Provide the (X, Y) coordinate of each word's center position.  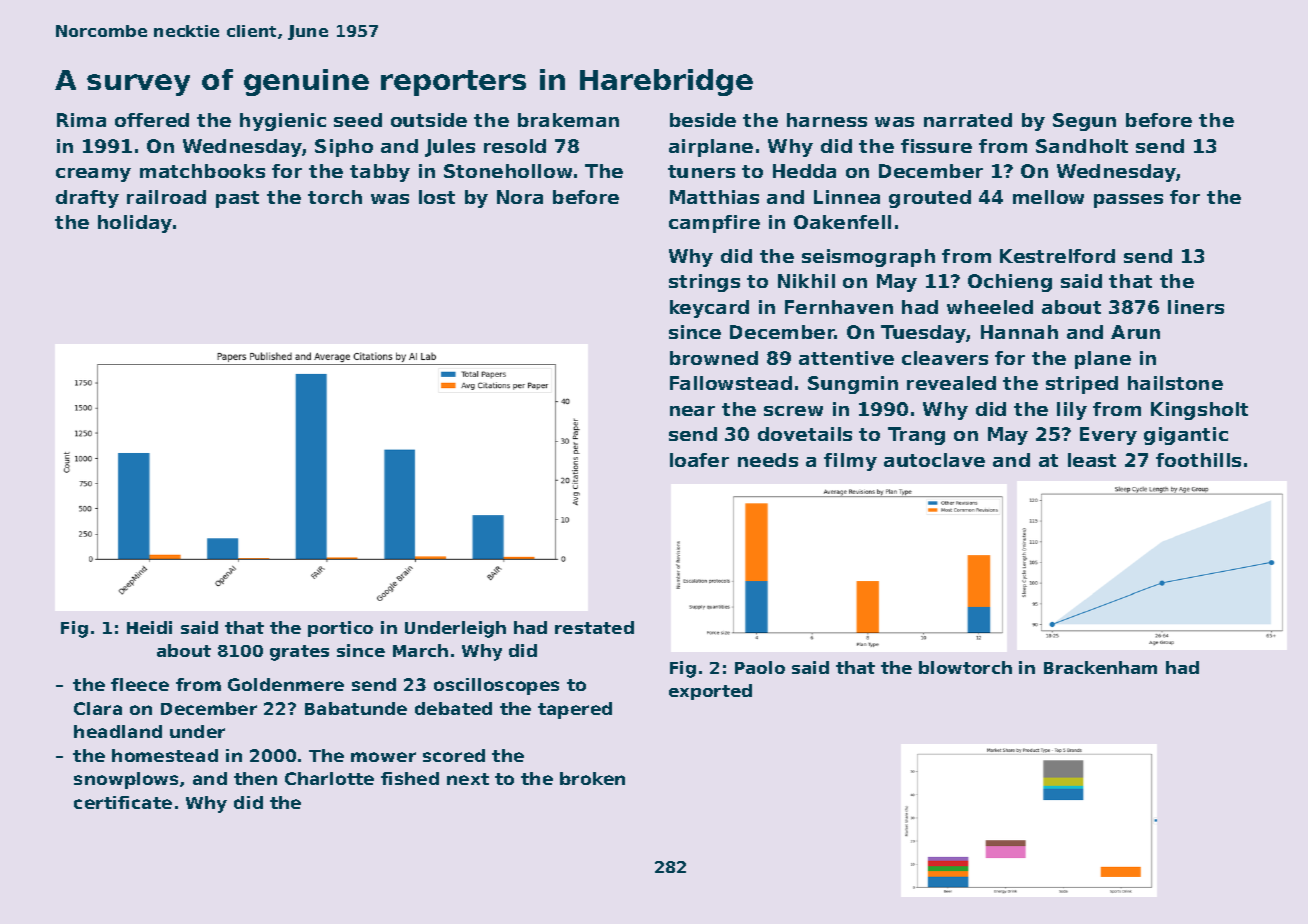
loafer (699, 460)
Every (1108, 436)
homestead (165, 755)
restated (594, 627)
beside (703, 120)
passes (1128, 201)
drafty (87, 199)
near (692, 411)
